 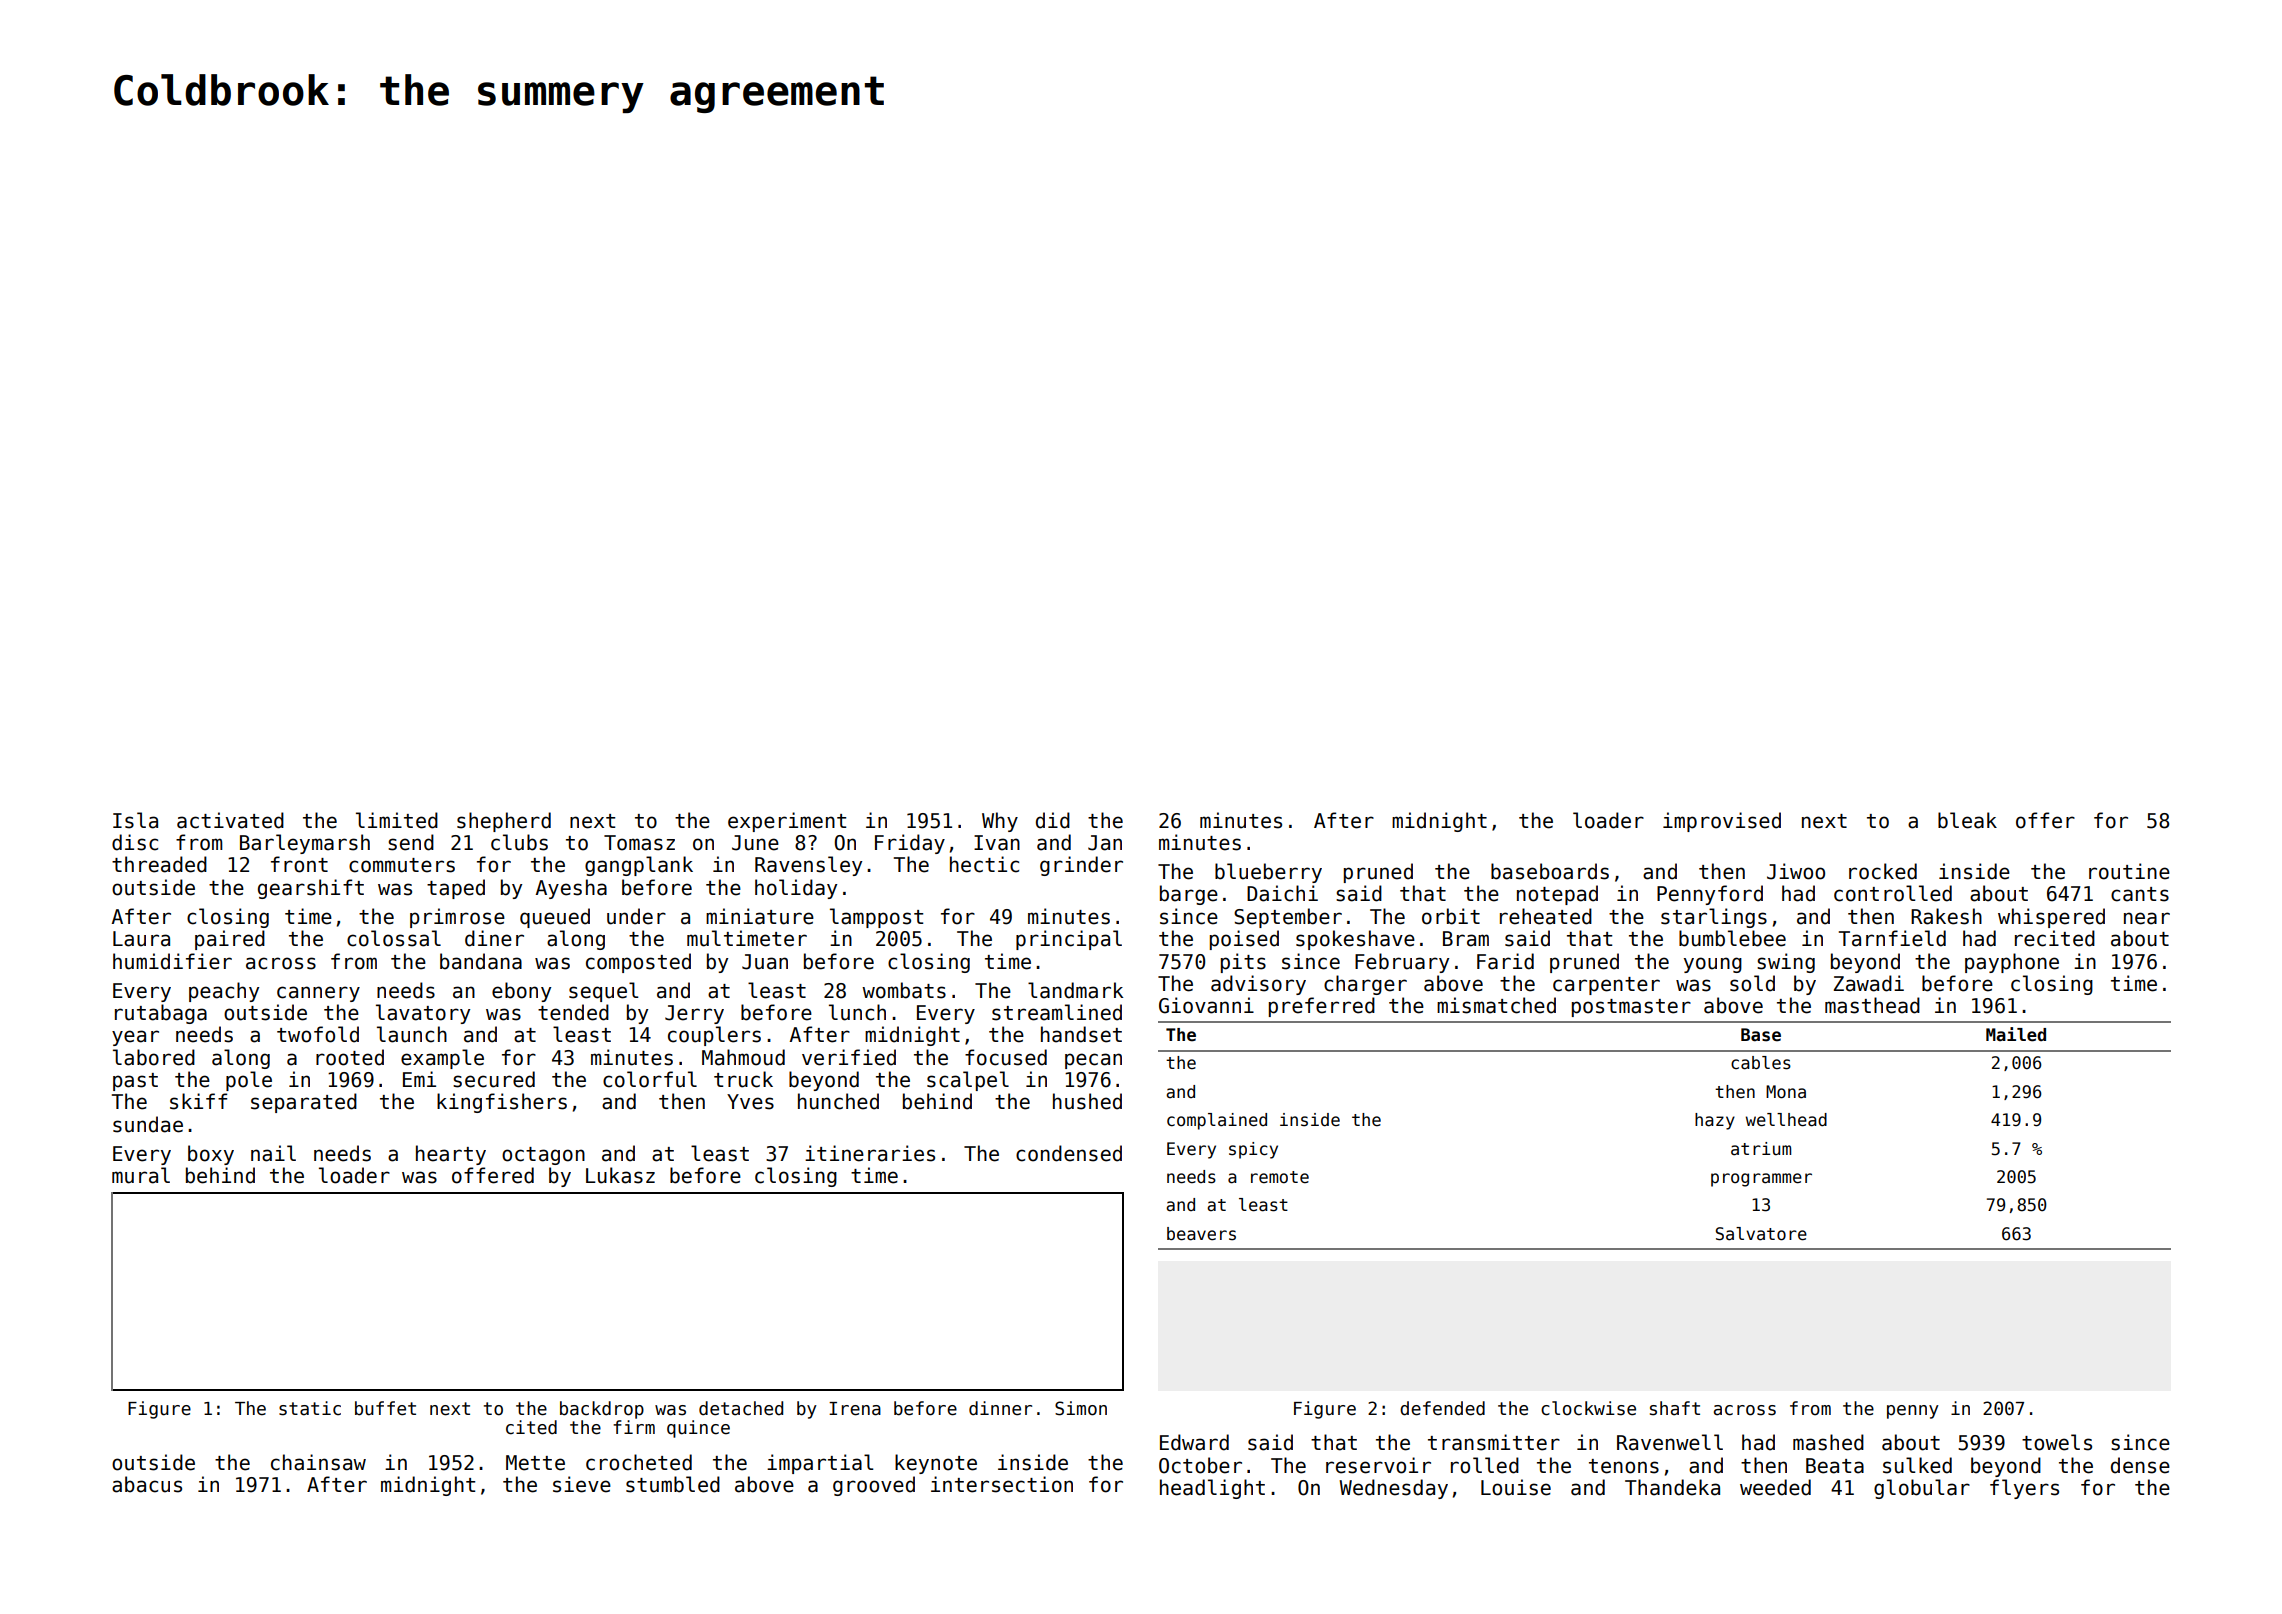 What do you see at coordinates (1967, 820) in the image?
I see `bleak` at bounding box center [1967, 820].
